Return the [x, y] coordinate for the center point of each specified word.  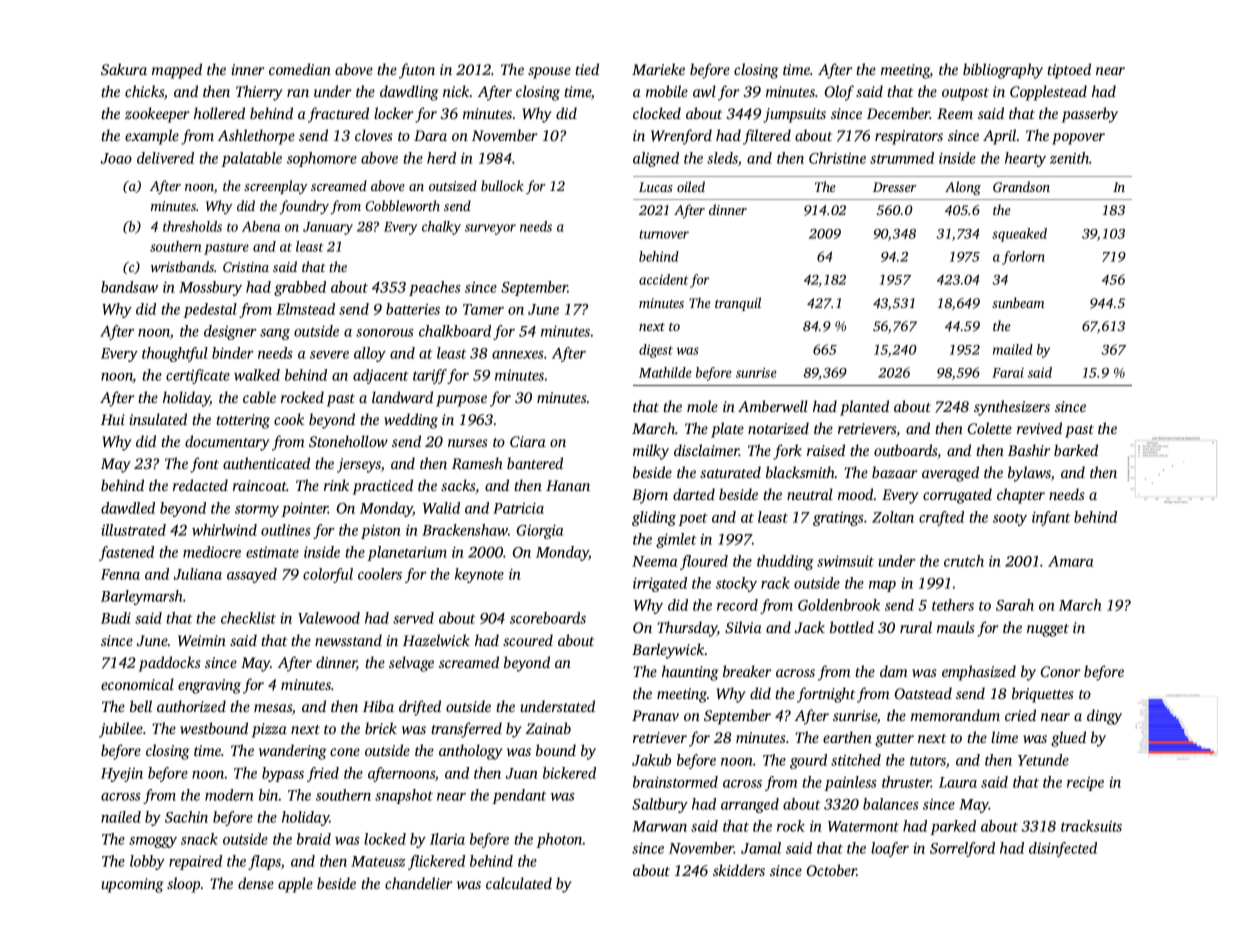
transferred [466, 730]
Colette [990, 428]
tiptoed [1069, 71]
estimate [272, 552]
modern [229, 795]
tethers [953, 605]
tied [587, 69]
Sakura [124, 69]
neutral [810, 494]
